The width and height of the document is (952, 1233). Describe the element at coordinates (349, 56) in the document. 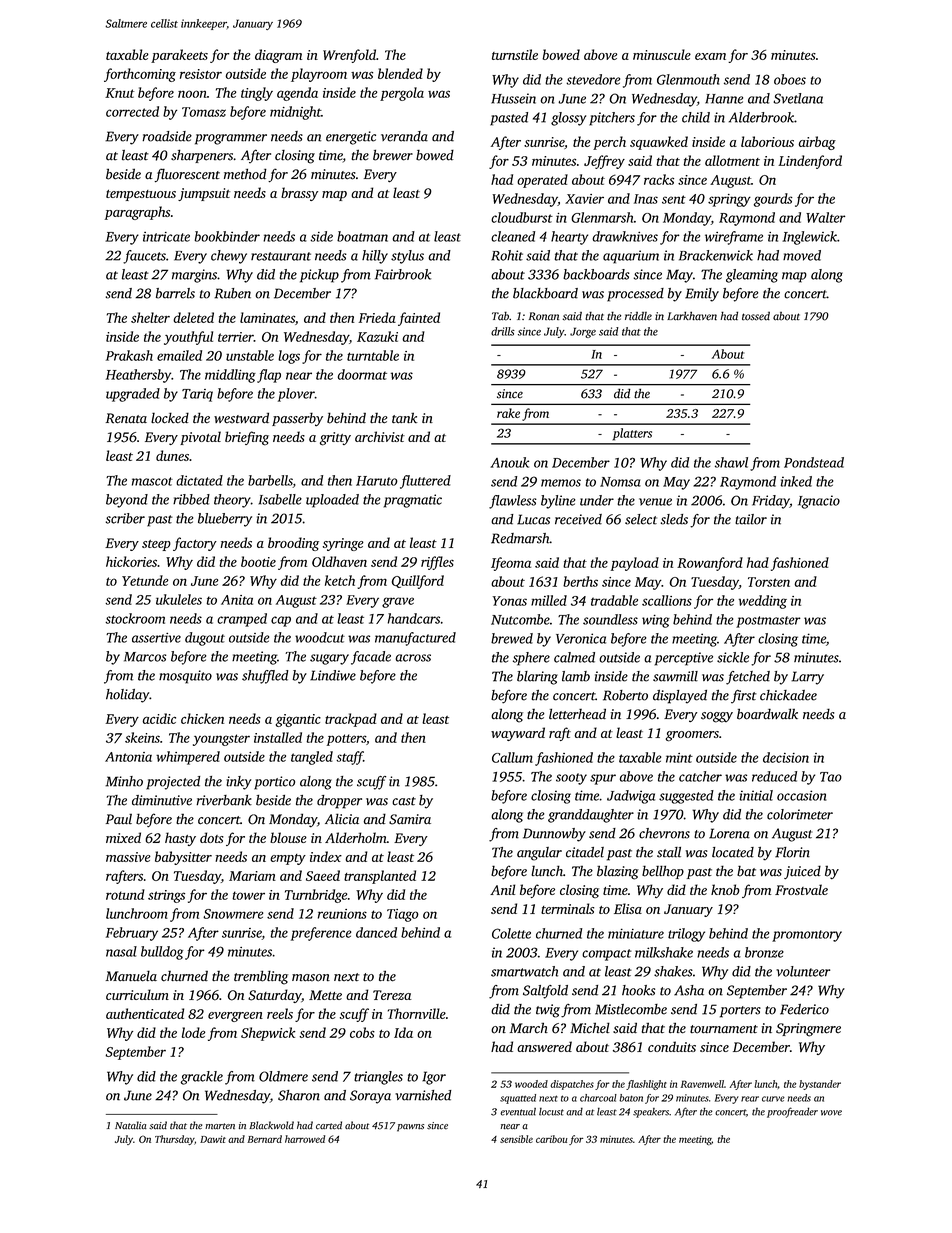

I see `Wrenfold` at that location.
